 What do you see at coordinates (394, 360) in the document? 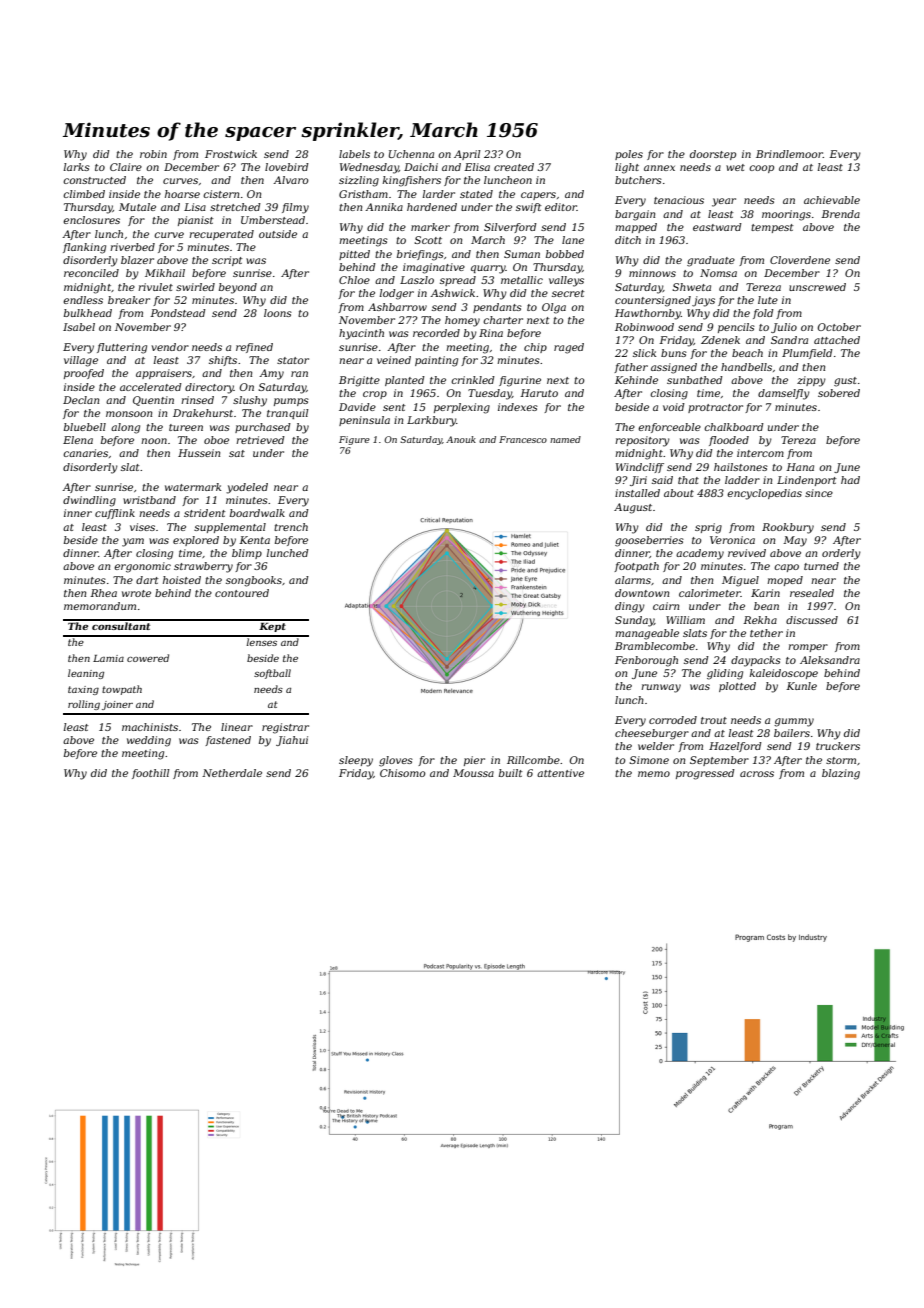
I see `veined` at bounding box center [394, 360].
